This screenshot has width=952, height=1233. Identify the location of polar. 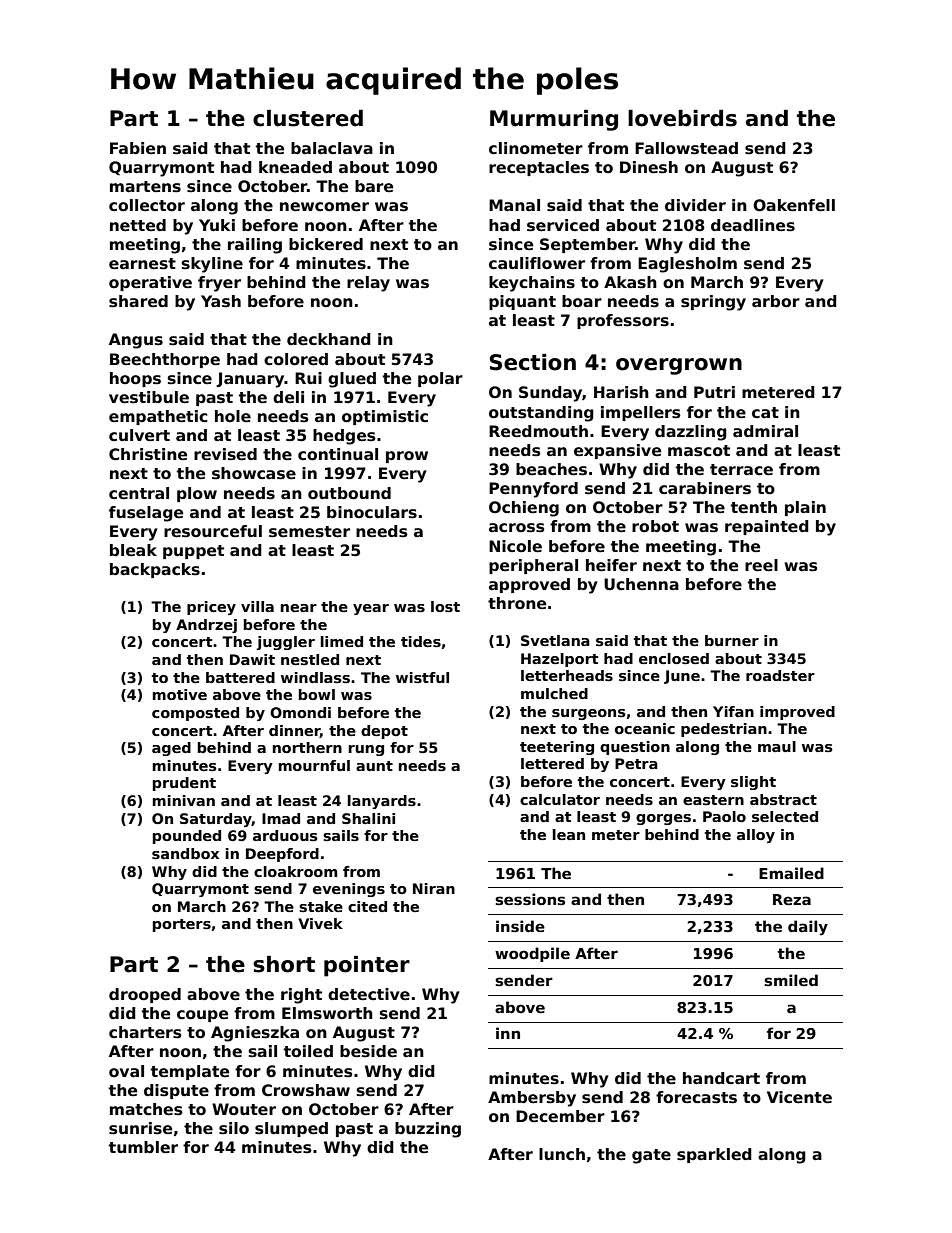
(440, 379).
